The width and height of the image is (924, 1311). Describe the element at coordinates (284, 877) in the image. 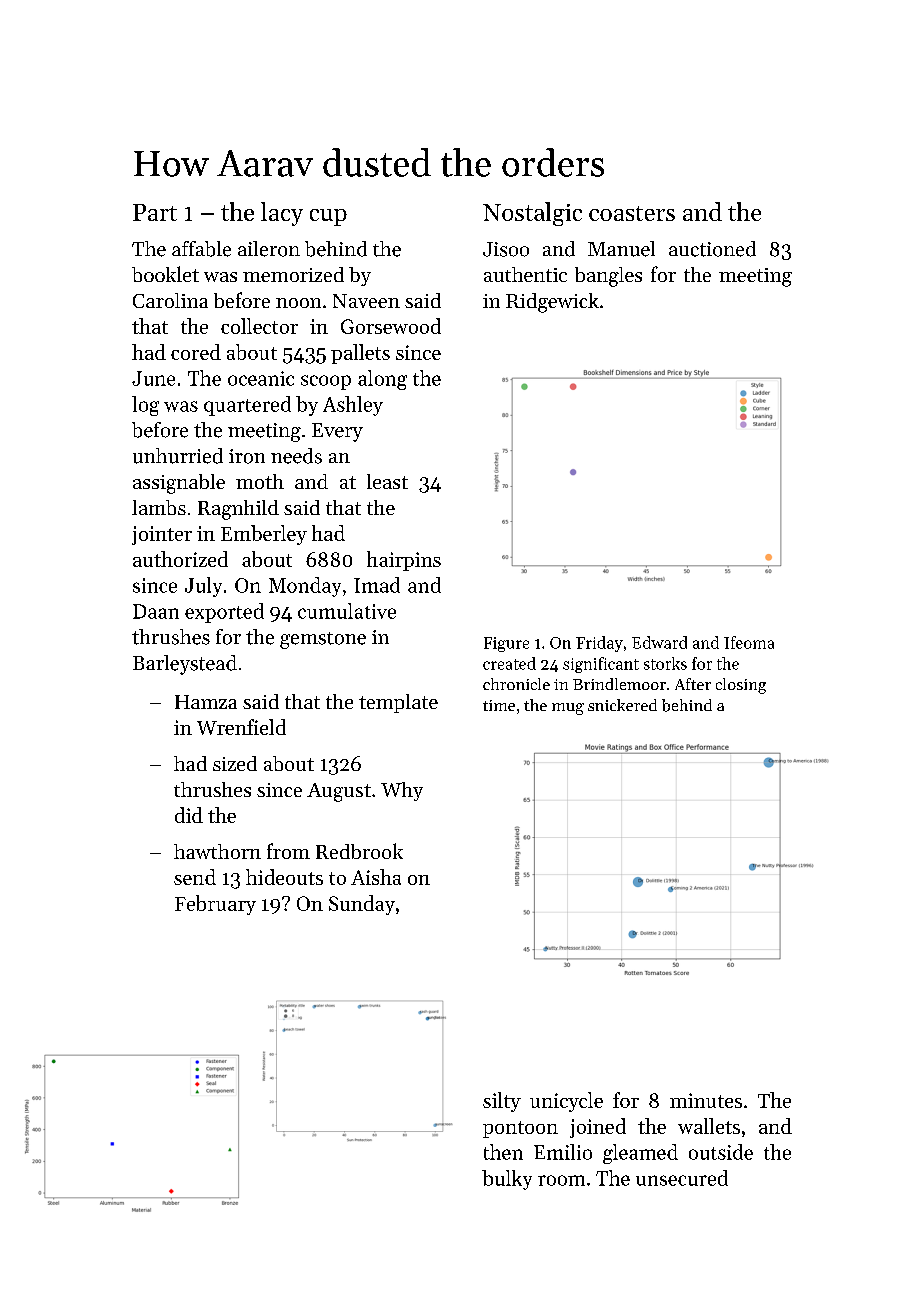

I see `hideouts` at that location.
